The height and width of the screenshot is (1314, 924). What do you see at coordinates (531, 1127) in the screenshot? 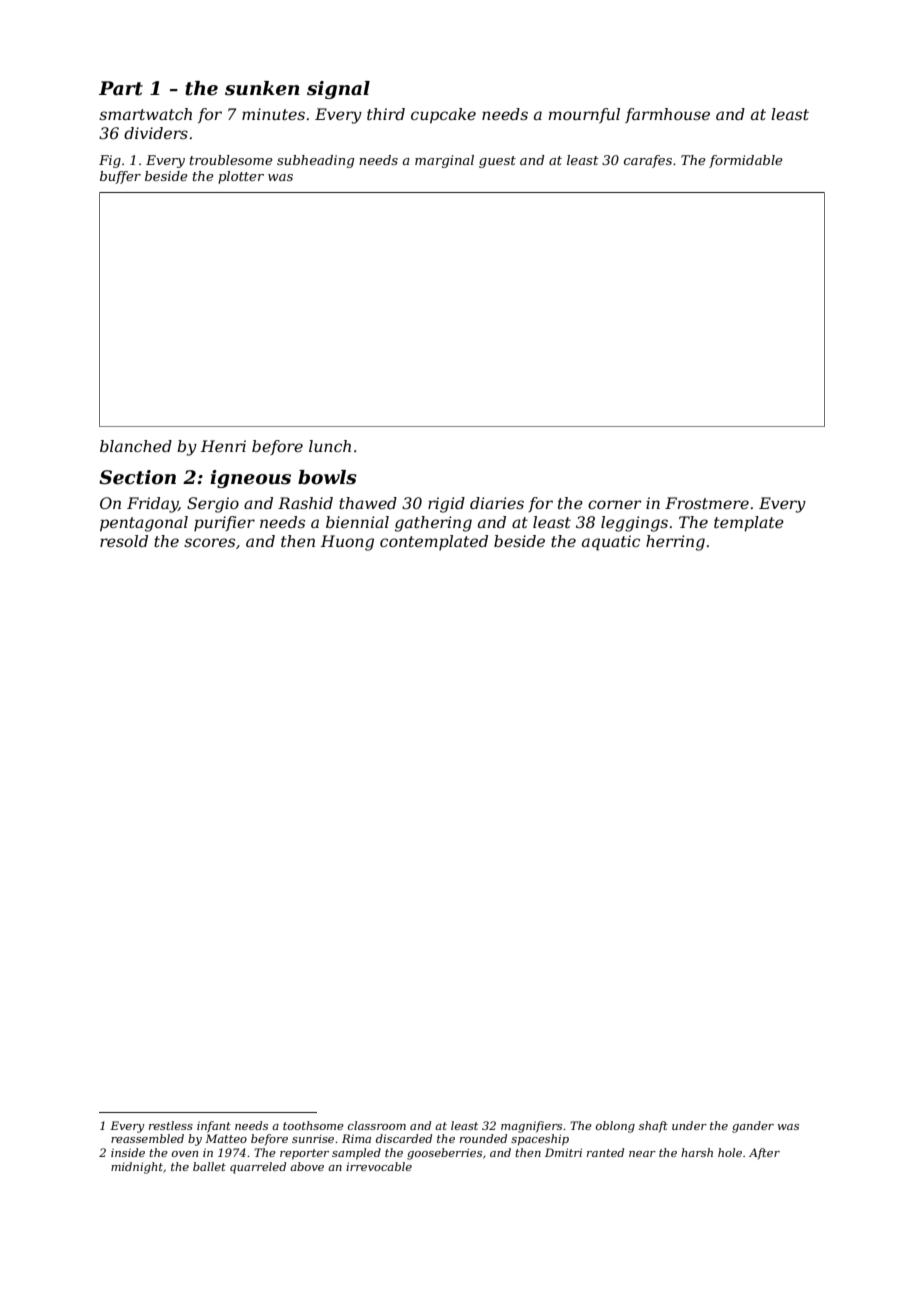
I see `magnifiers` at bounding box center [531, 1127].
